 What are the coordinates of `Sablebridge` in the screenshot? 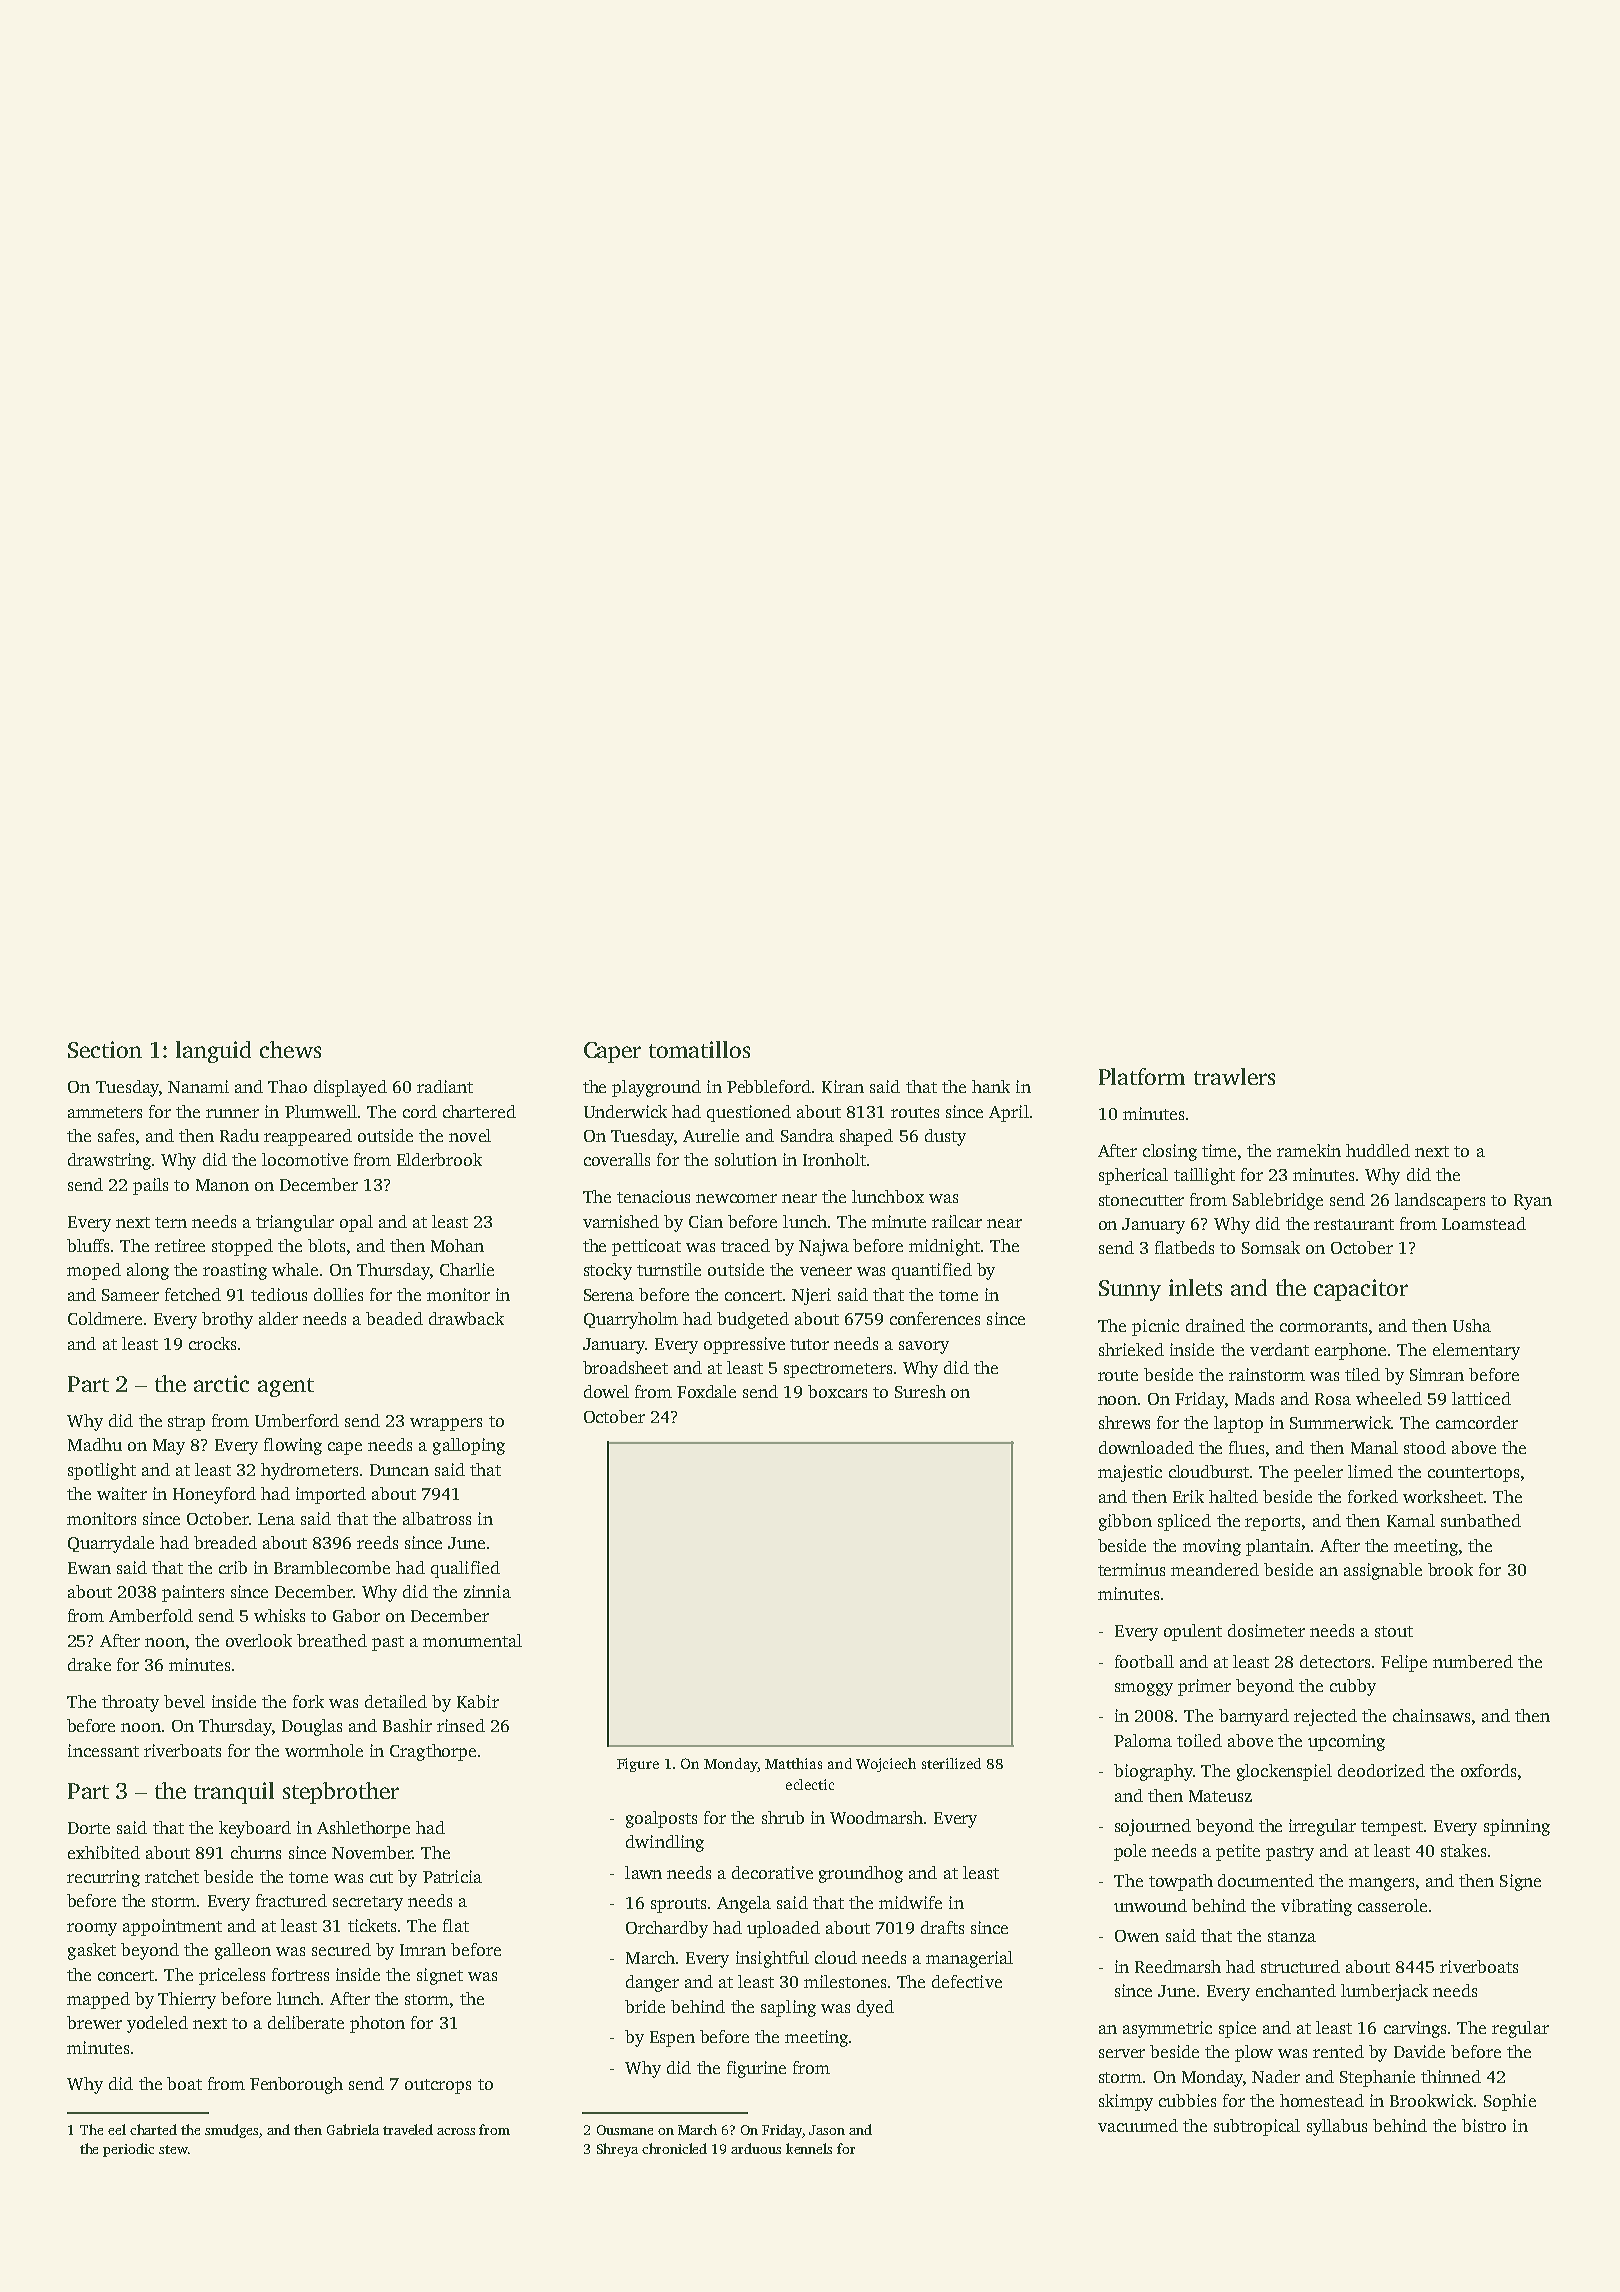 It's located at (1278, 1201).
